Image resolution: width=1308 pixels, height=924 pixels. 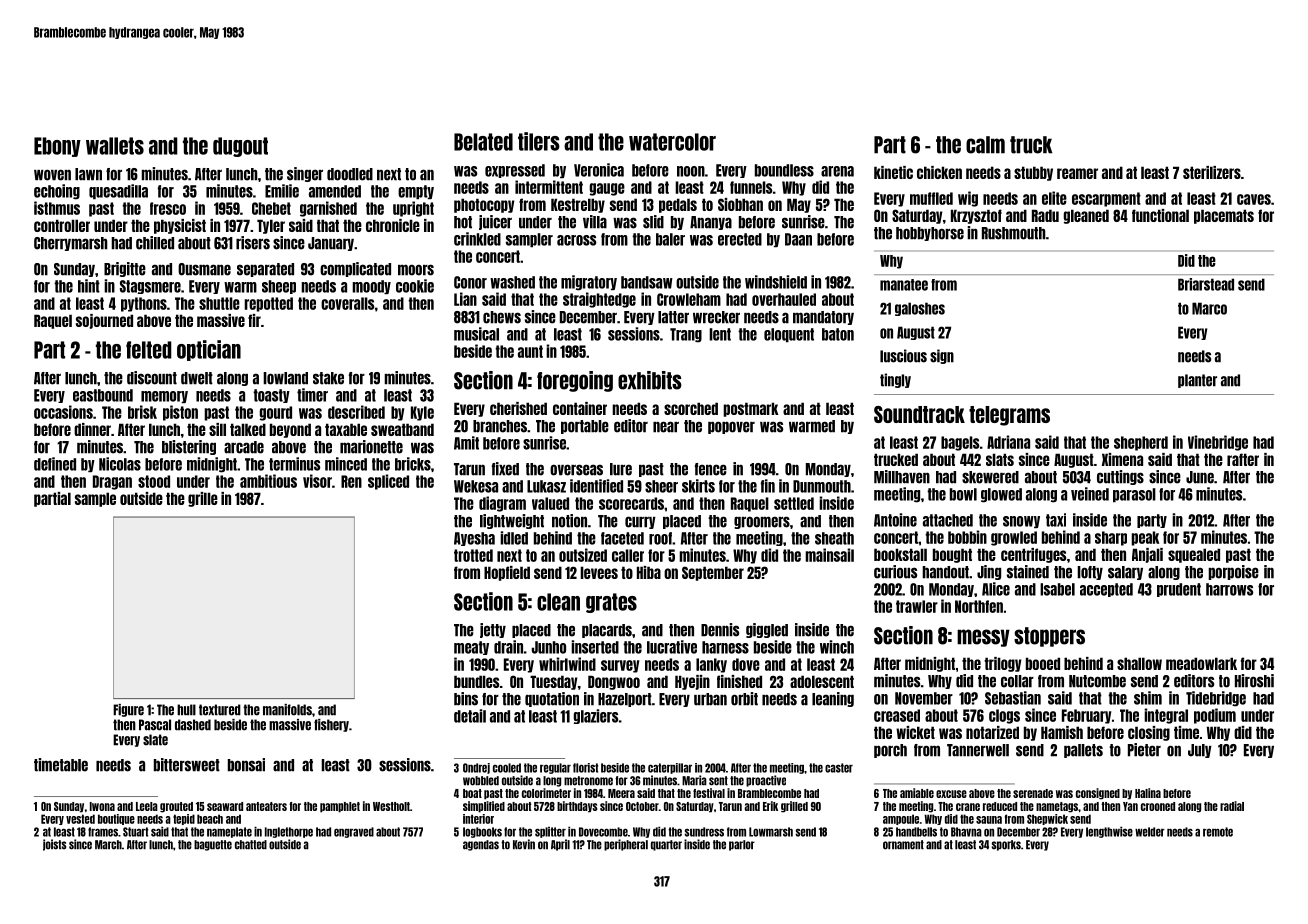 I want to click on cherished, so click(x=518, y=408).
